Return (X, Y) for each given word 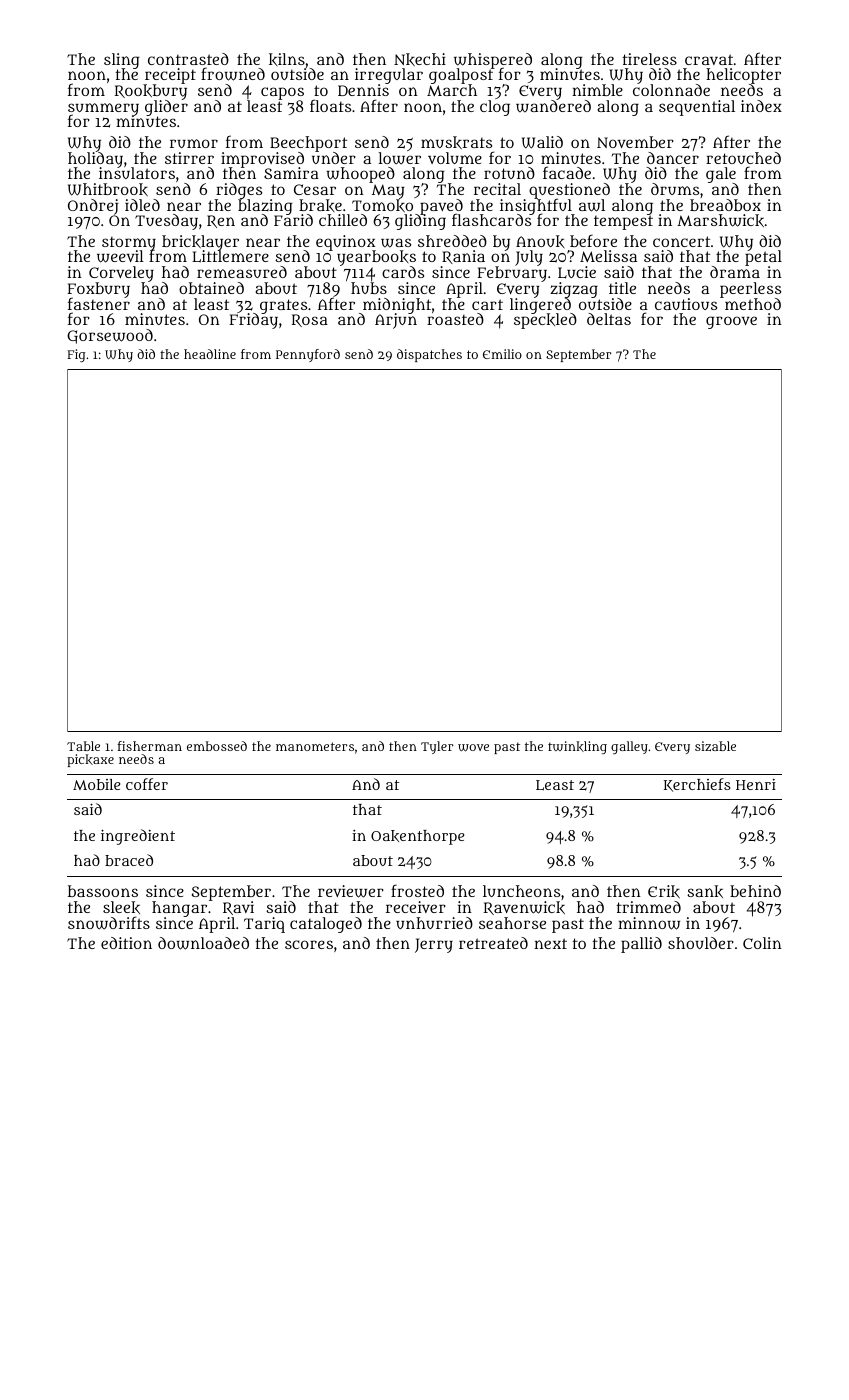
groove (731, 322)
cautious (686, 304)
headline (210, 354)
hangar (179, 909)
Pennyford (308, 355)
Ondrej (93, 207)
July (529, 258)
